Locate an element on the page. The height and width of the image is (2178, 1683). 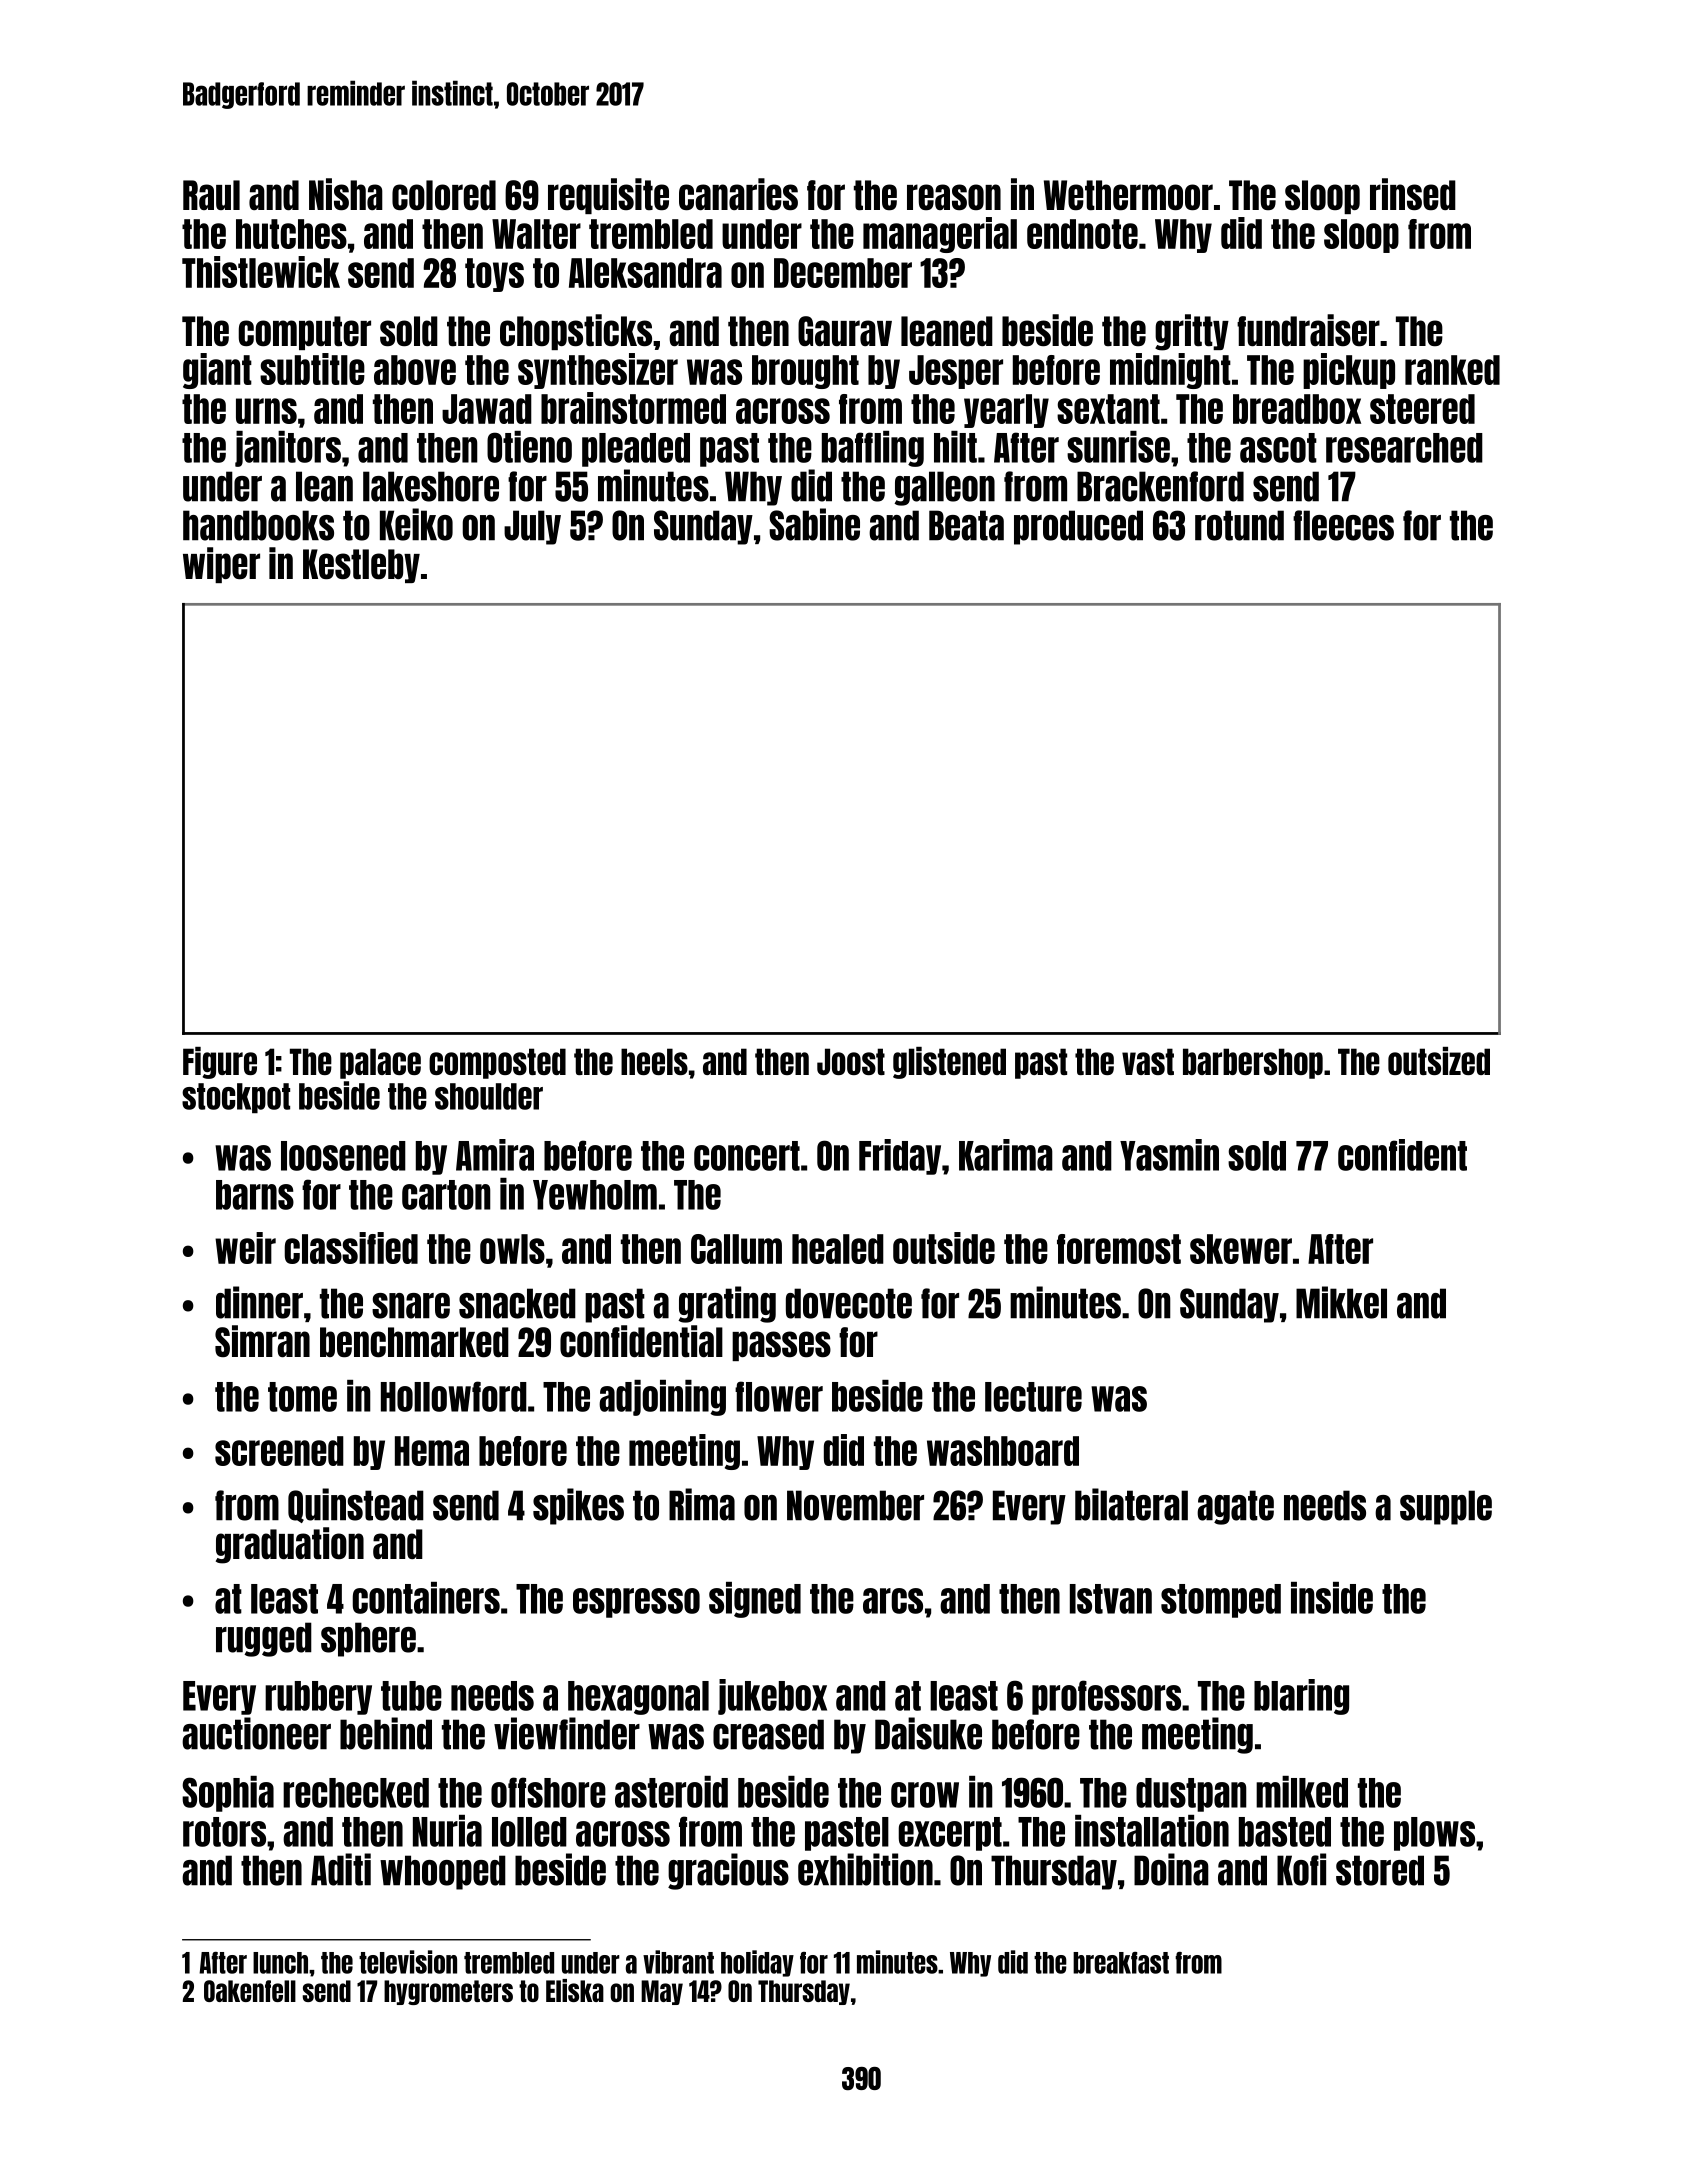
composted is located at coordinates (497, 1063).
